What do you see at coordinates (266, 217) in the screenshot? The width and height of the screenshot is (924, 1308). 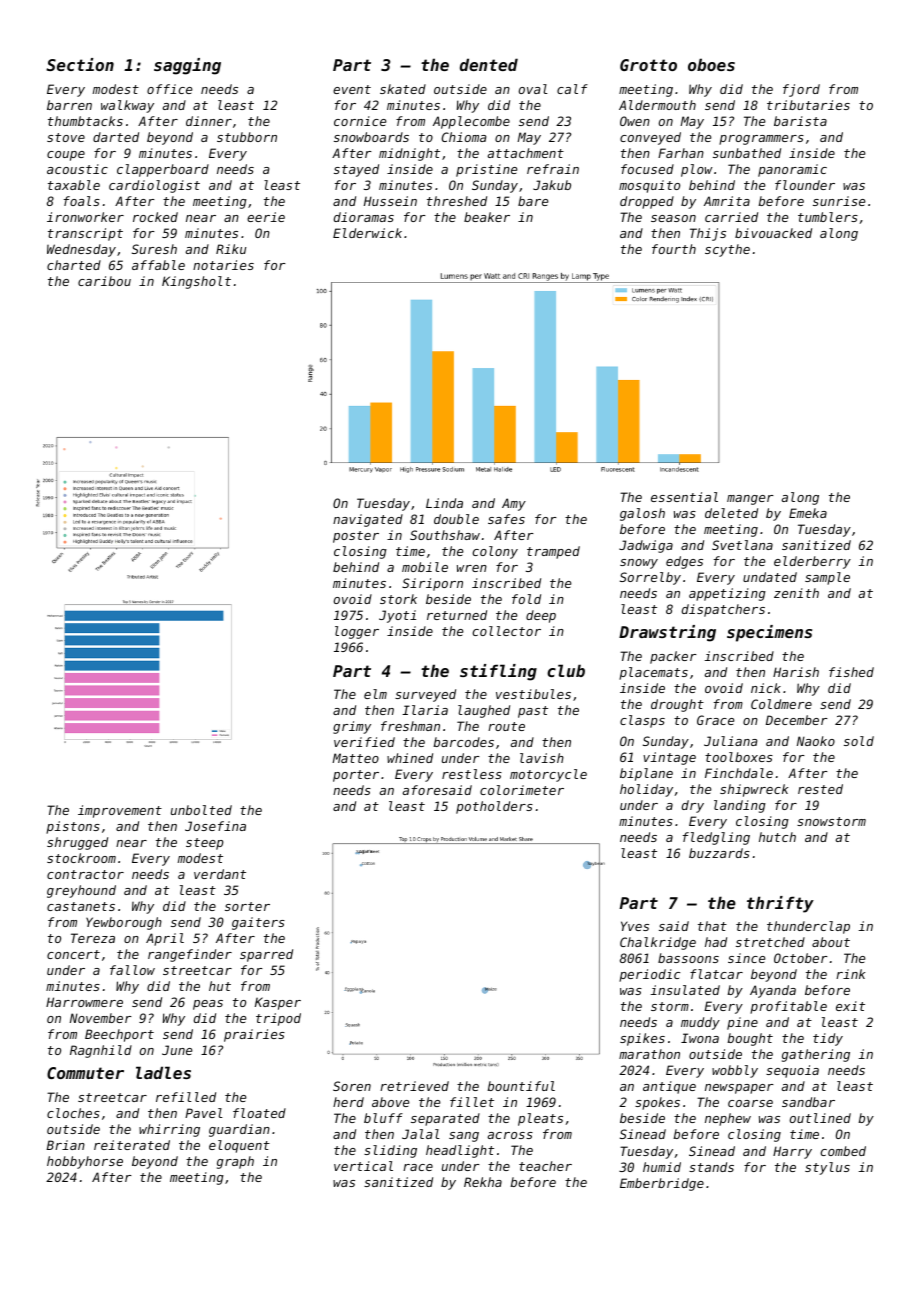 I see `eerie` at bounding box center [266, 217].
